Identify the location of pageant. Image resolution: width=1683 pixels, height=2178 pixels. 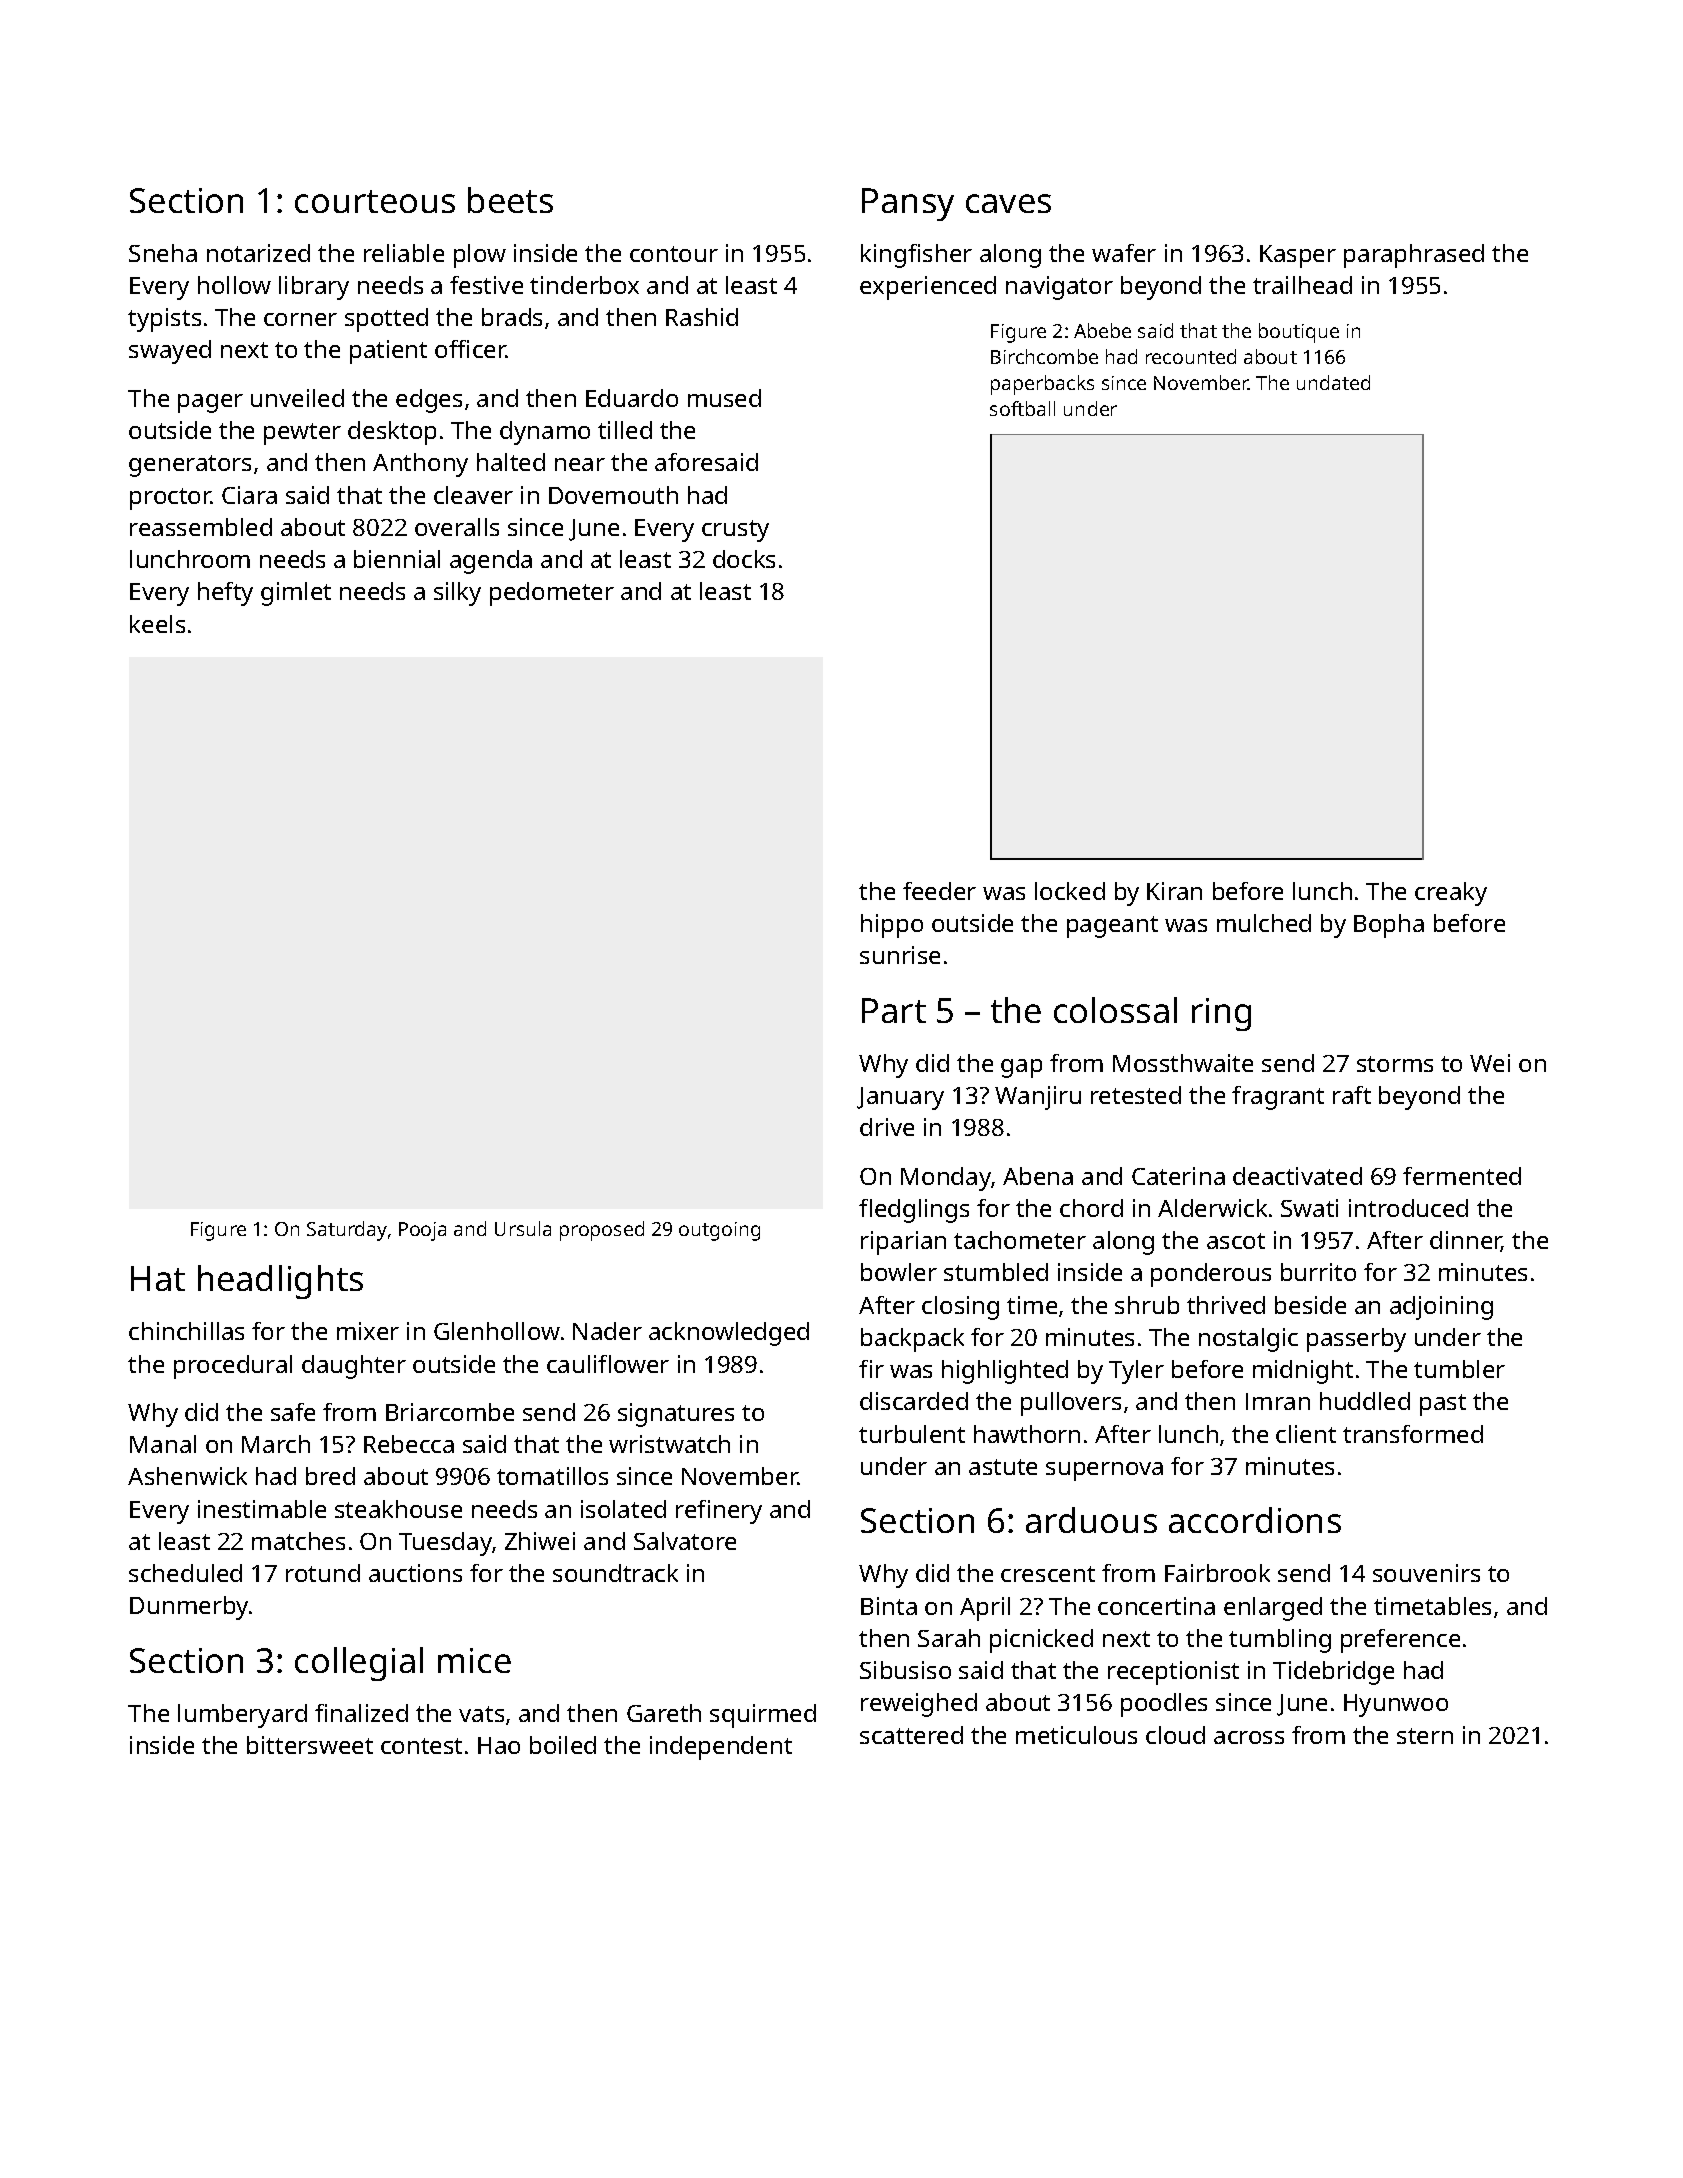
(1112, 927).
